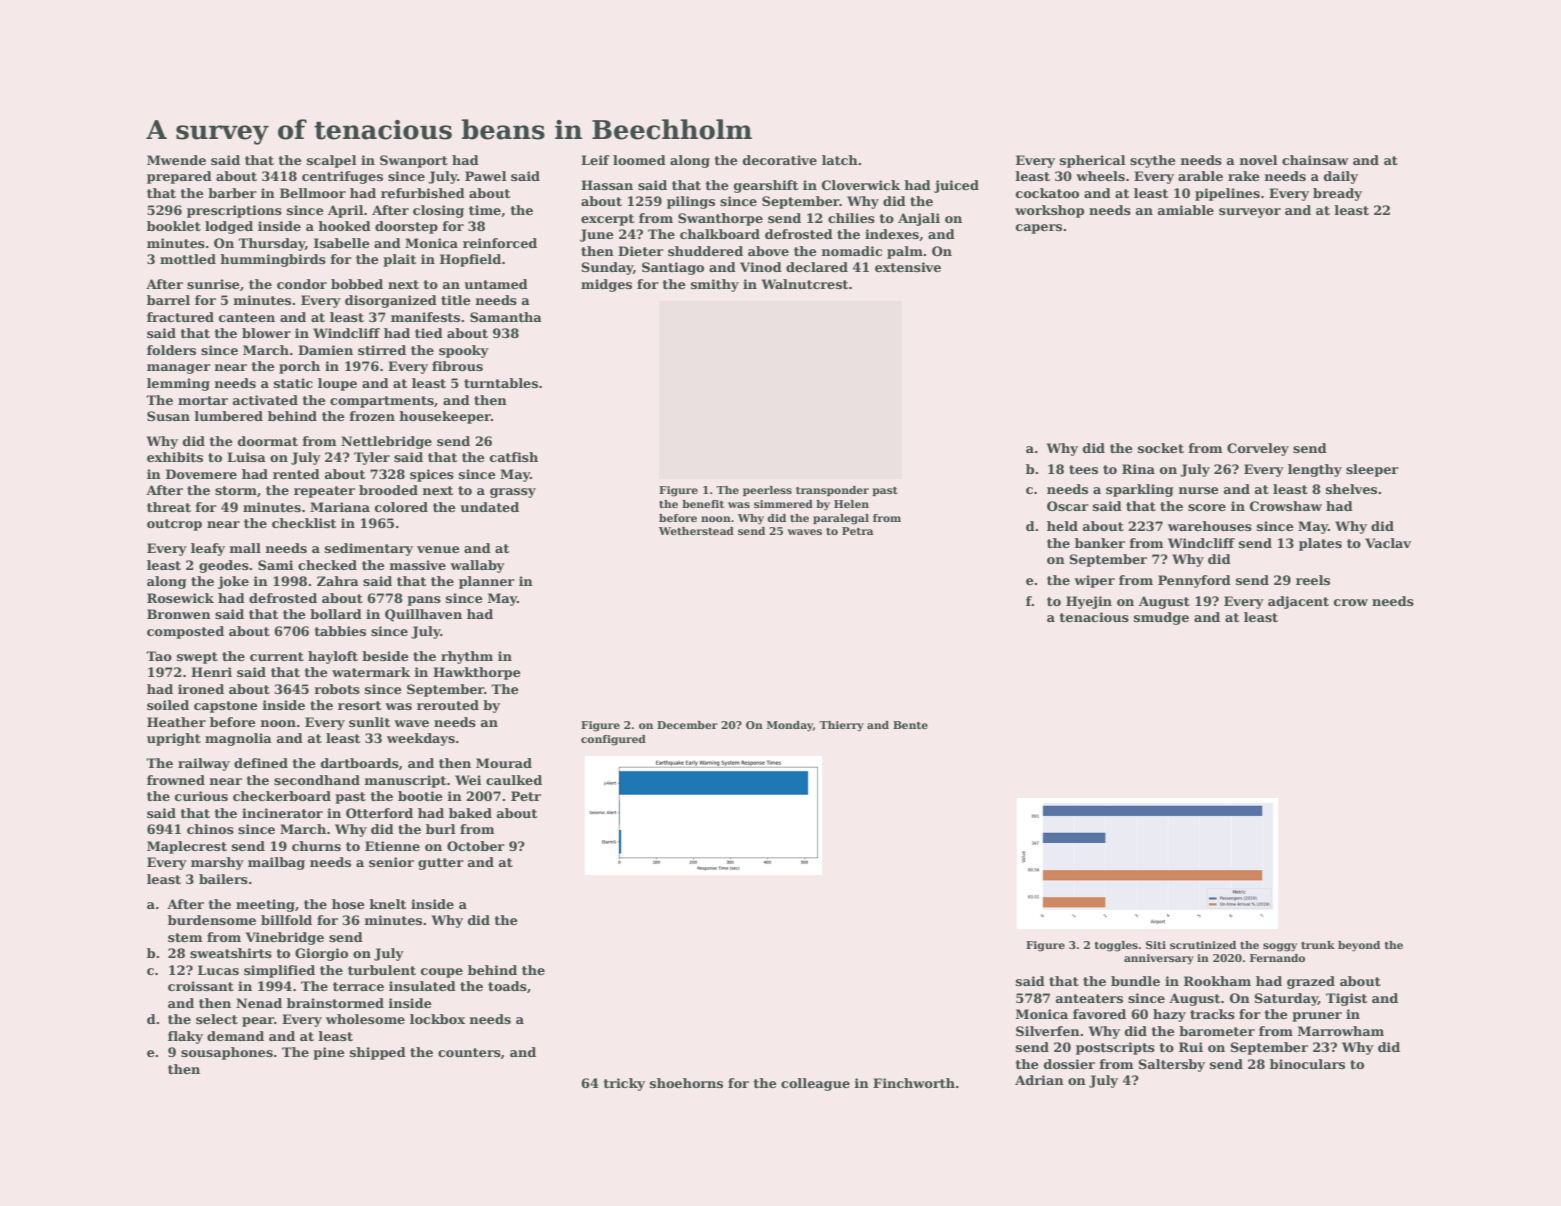  I want to click on smudge, so click(1161, 618).
